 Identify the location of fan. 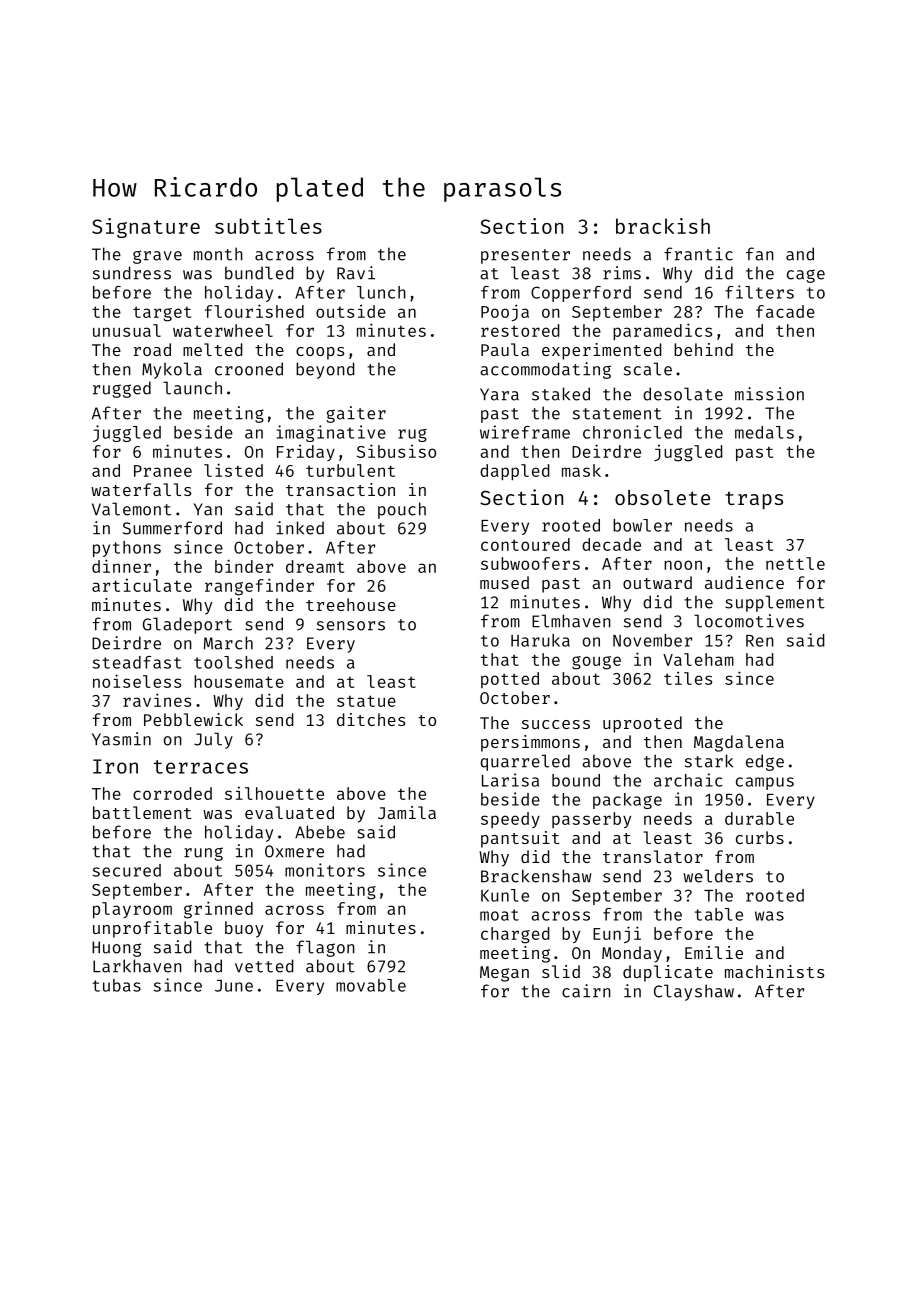
(760, 254).
